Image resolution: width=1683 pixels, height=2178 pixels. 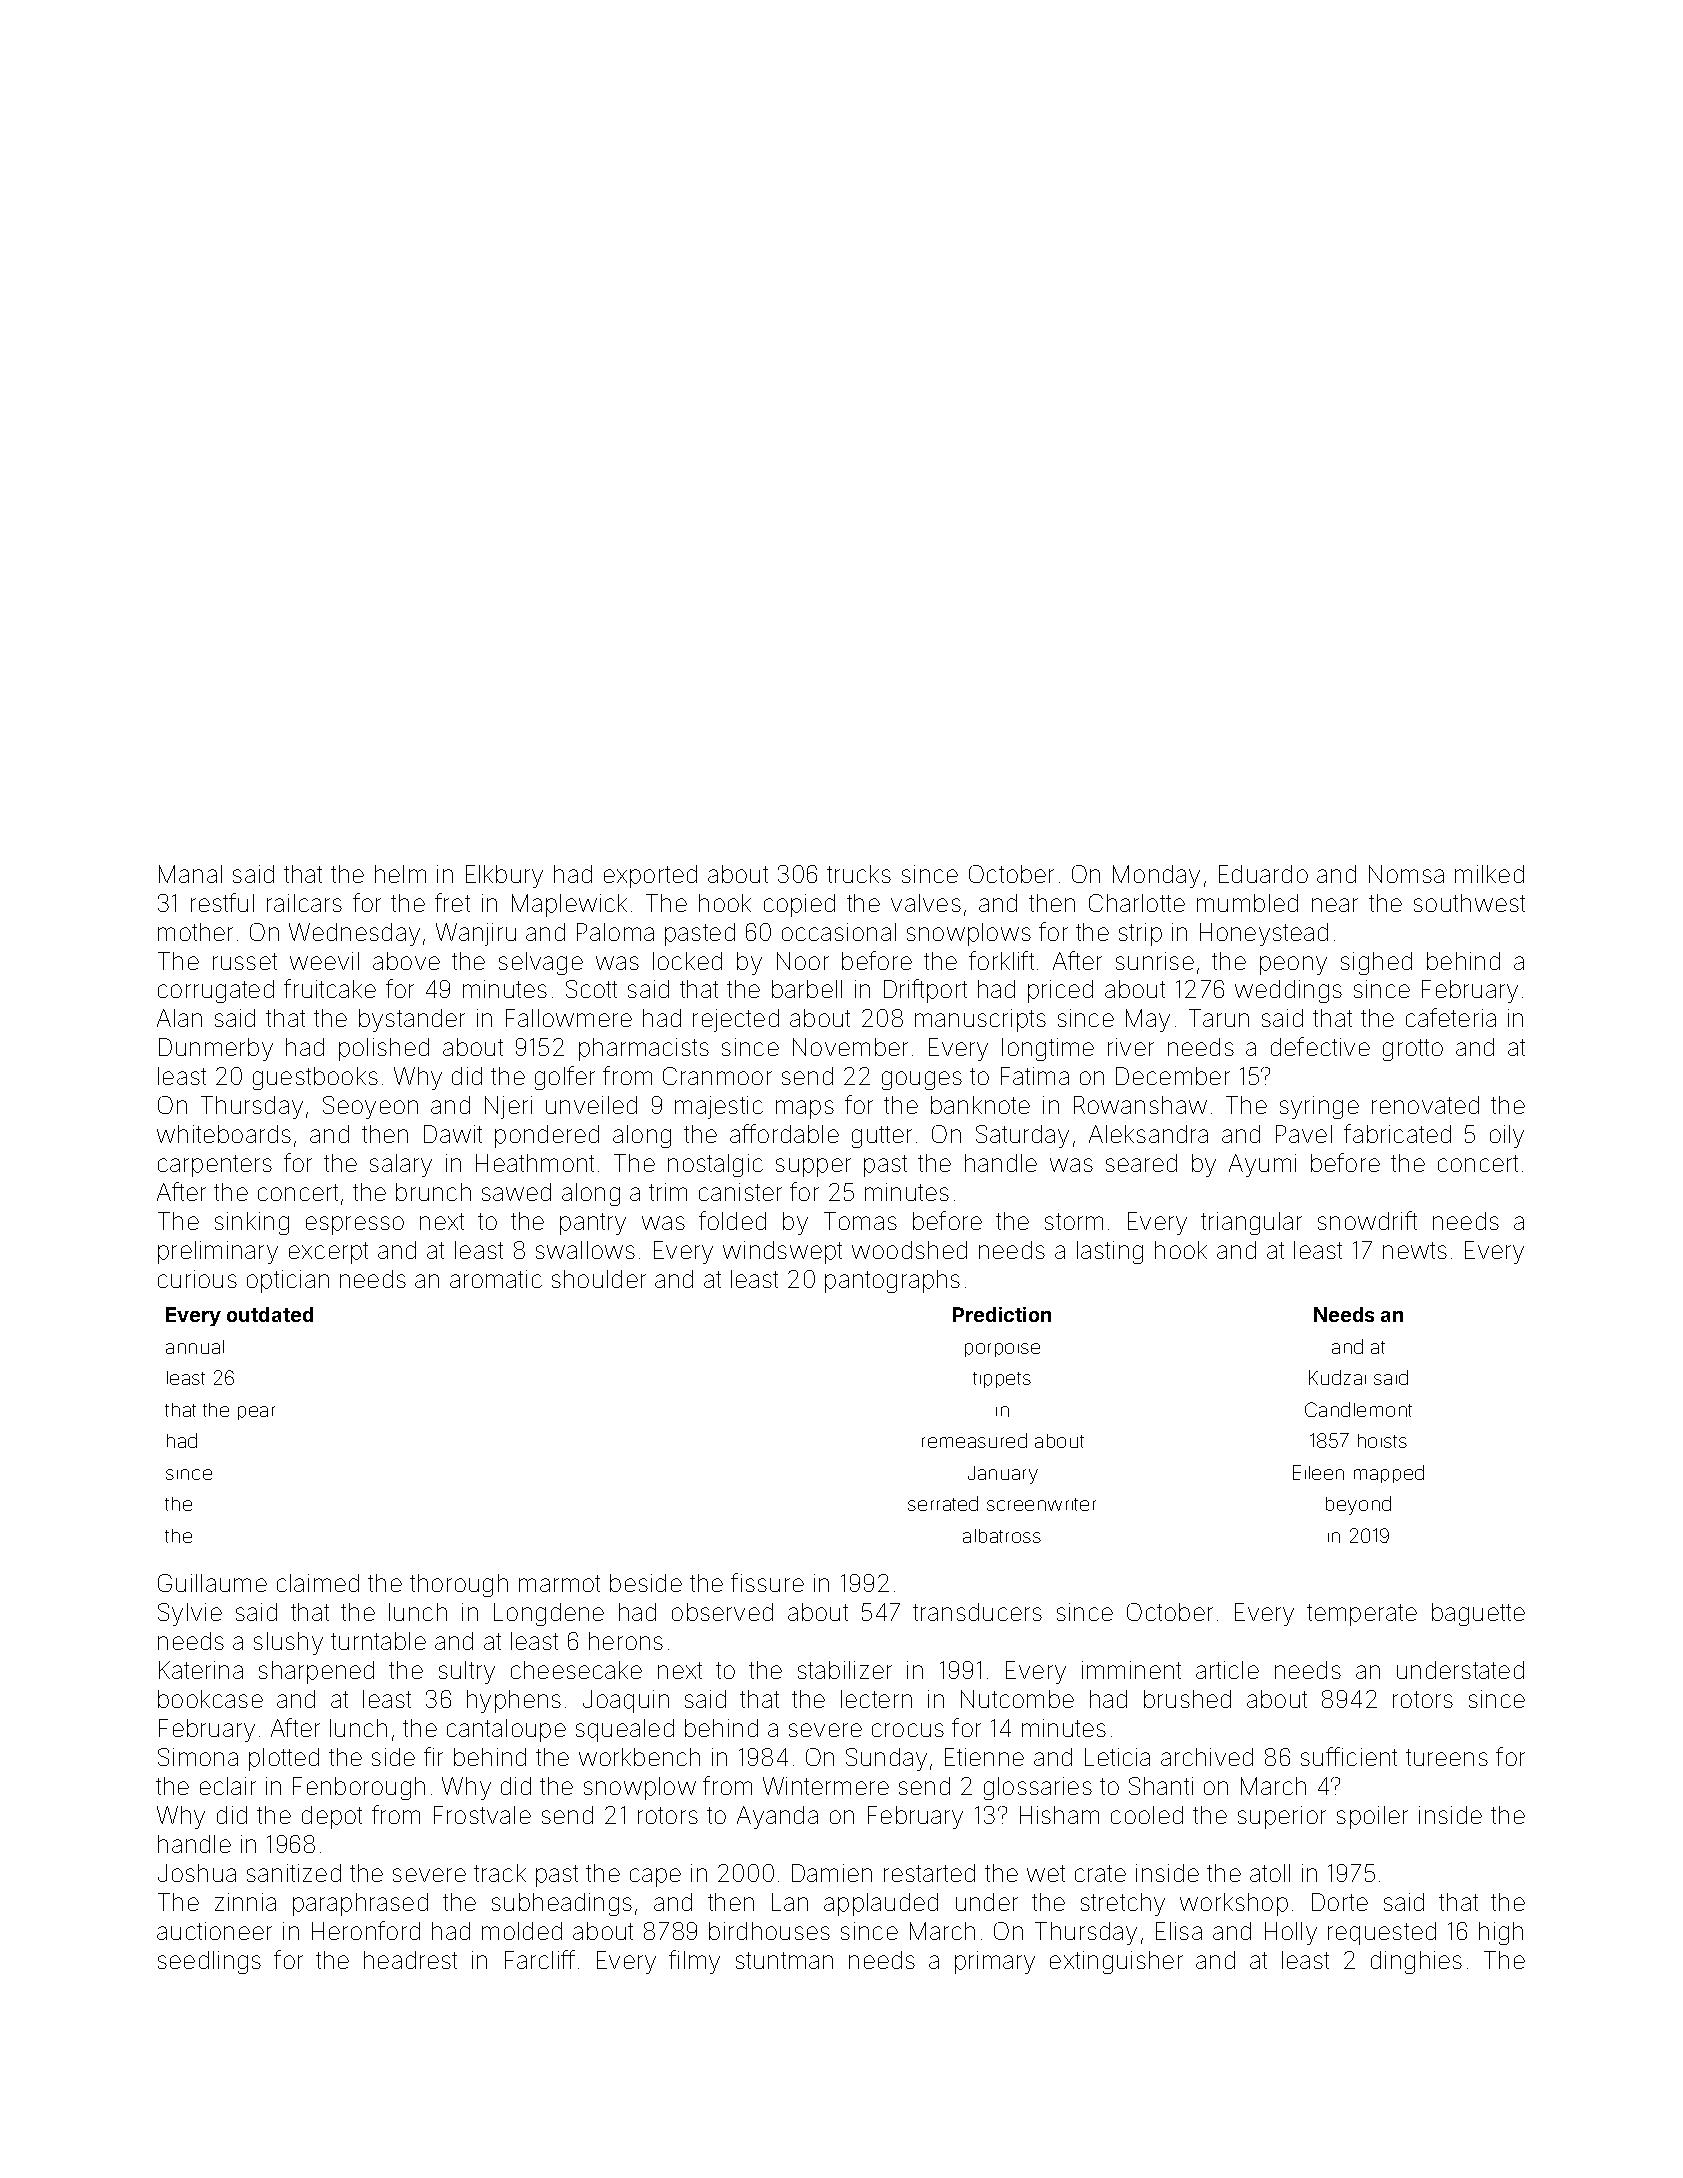 What do you see at coordinates (1156, 876) in the image?
I see `Monday` at bounding box center [1156, 876].
